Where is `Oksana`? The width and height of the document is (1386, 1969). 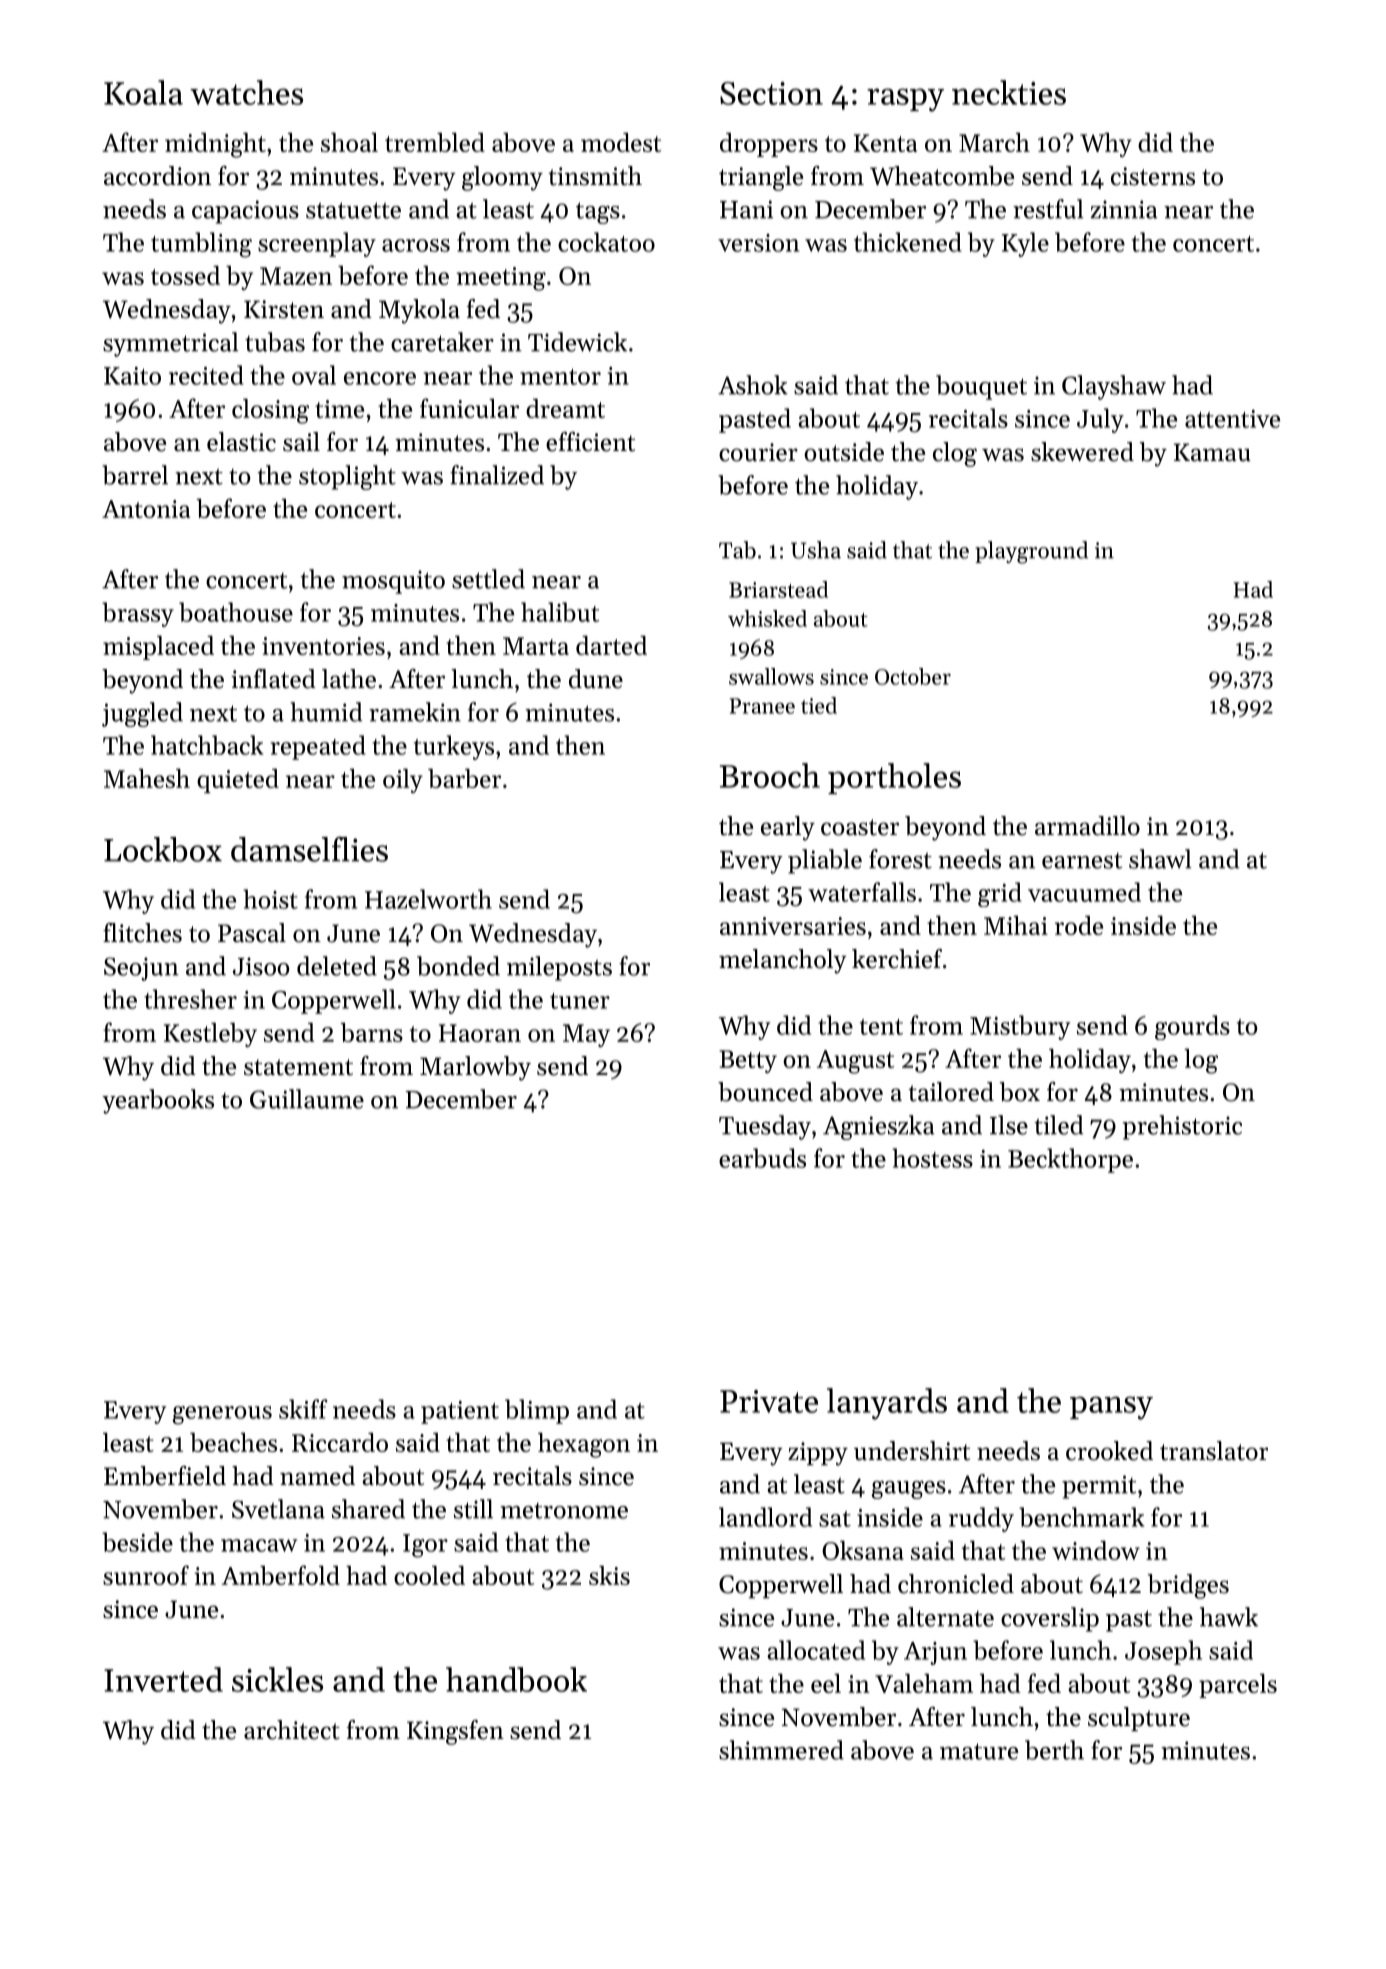
Oksana is located at coordinates (863, 1550).
